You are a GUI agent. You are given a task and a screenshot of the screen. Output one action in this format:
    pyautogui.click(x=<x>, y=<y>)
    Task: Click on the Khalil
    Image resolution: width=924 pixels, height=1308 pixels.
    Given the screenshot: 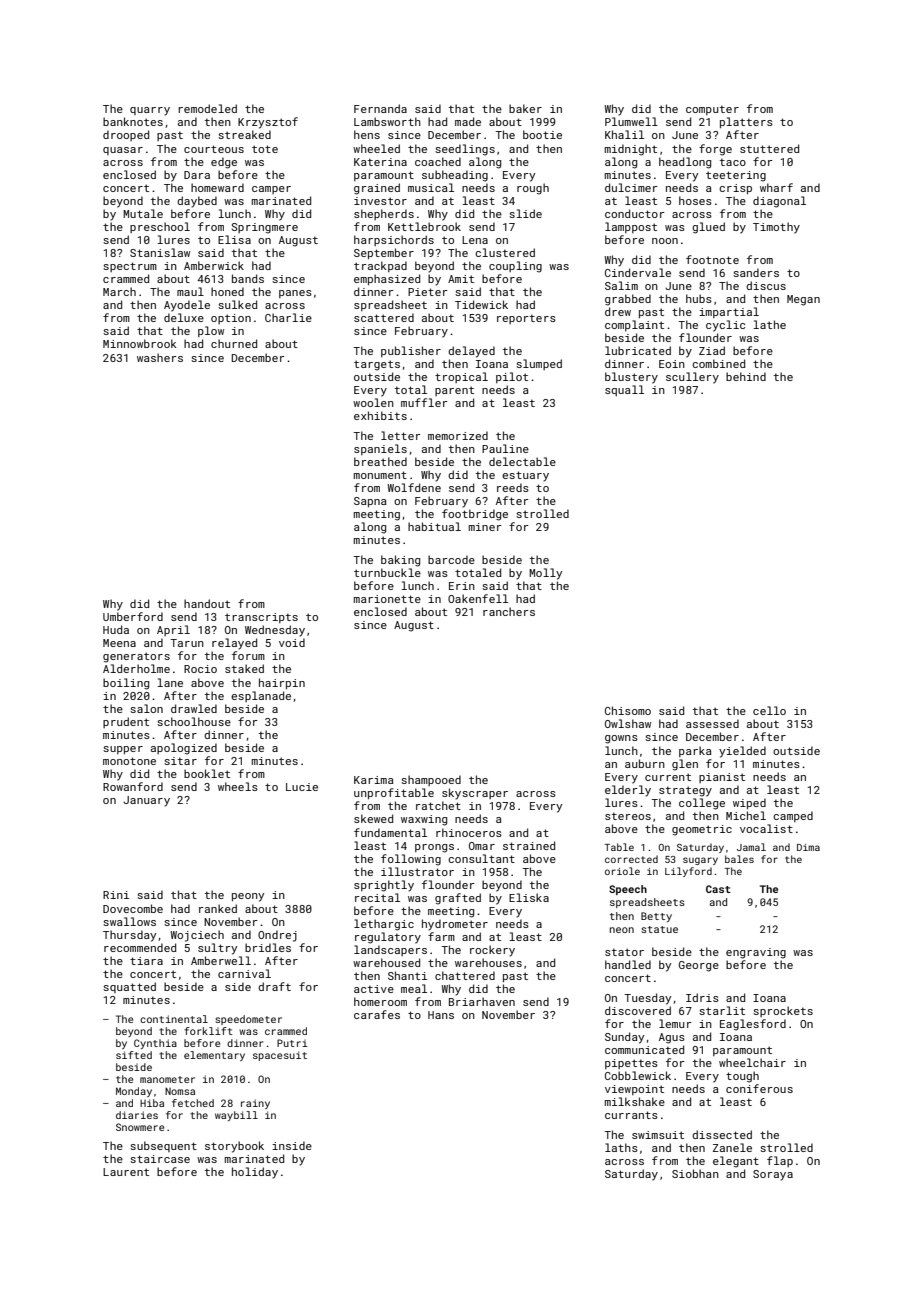 What is the action you would take?
    pyautogui.click(x=624, y=134)
